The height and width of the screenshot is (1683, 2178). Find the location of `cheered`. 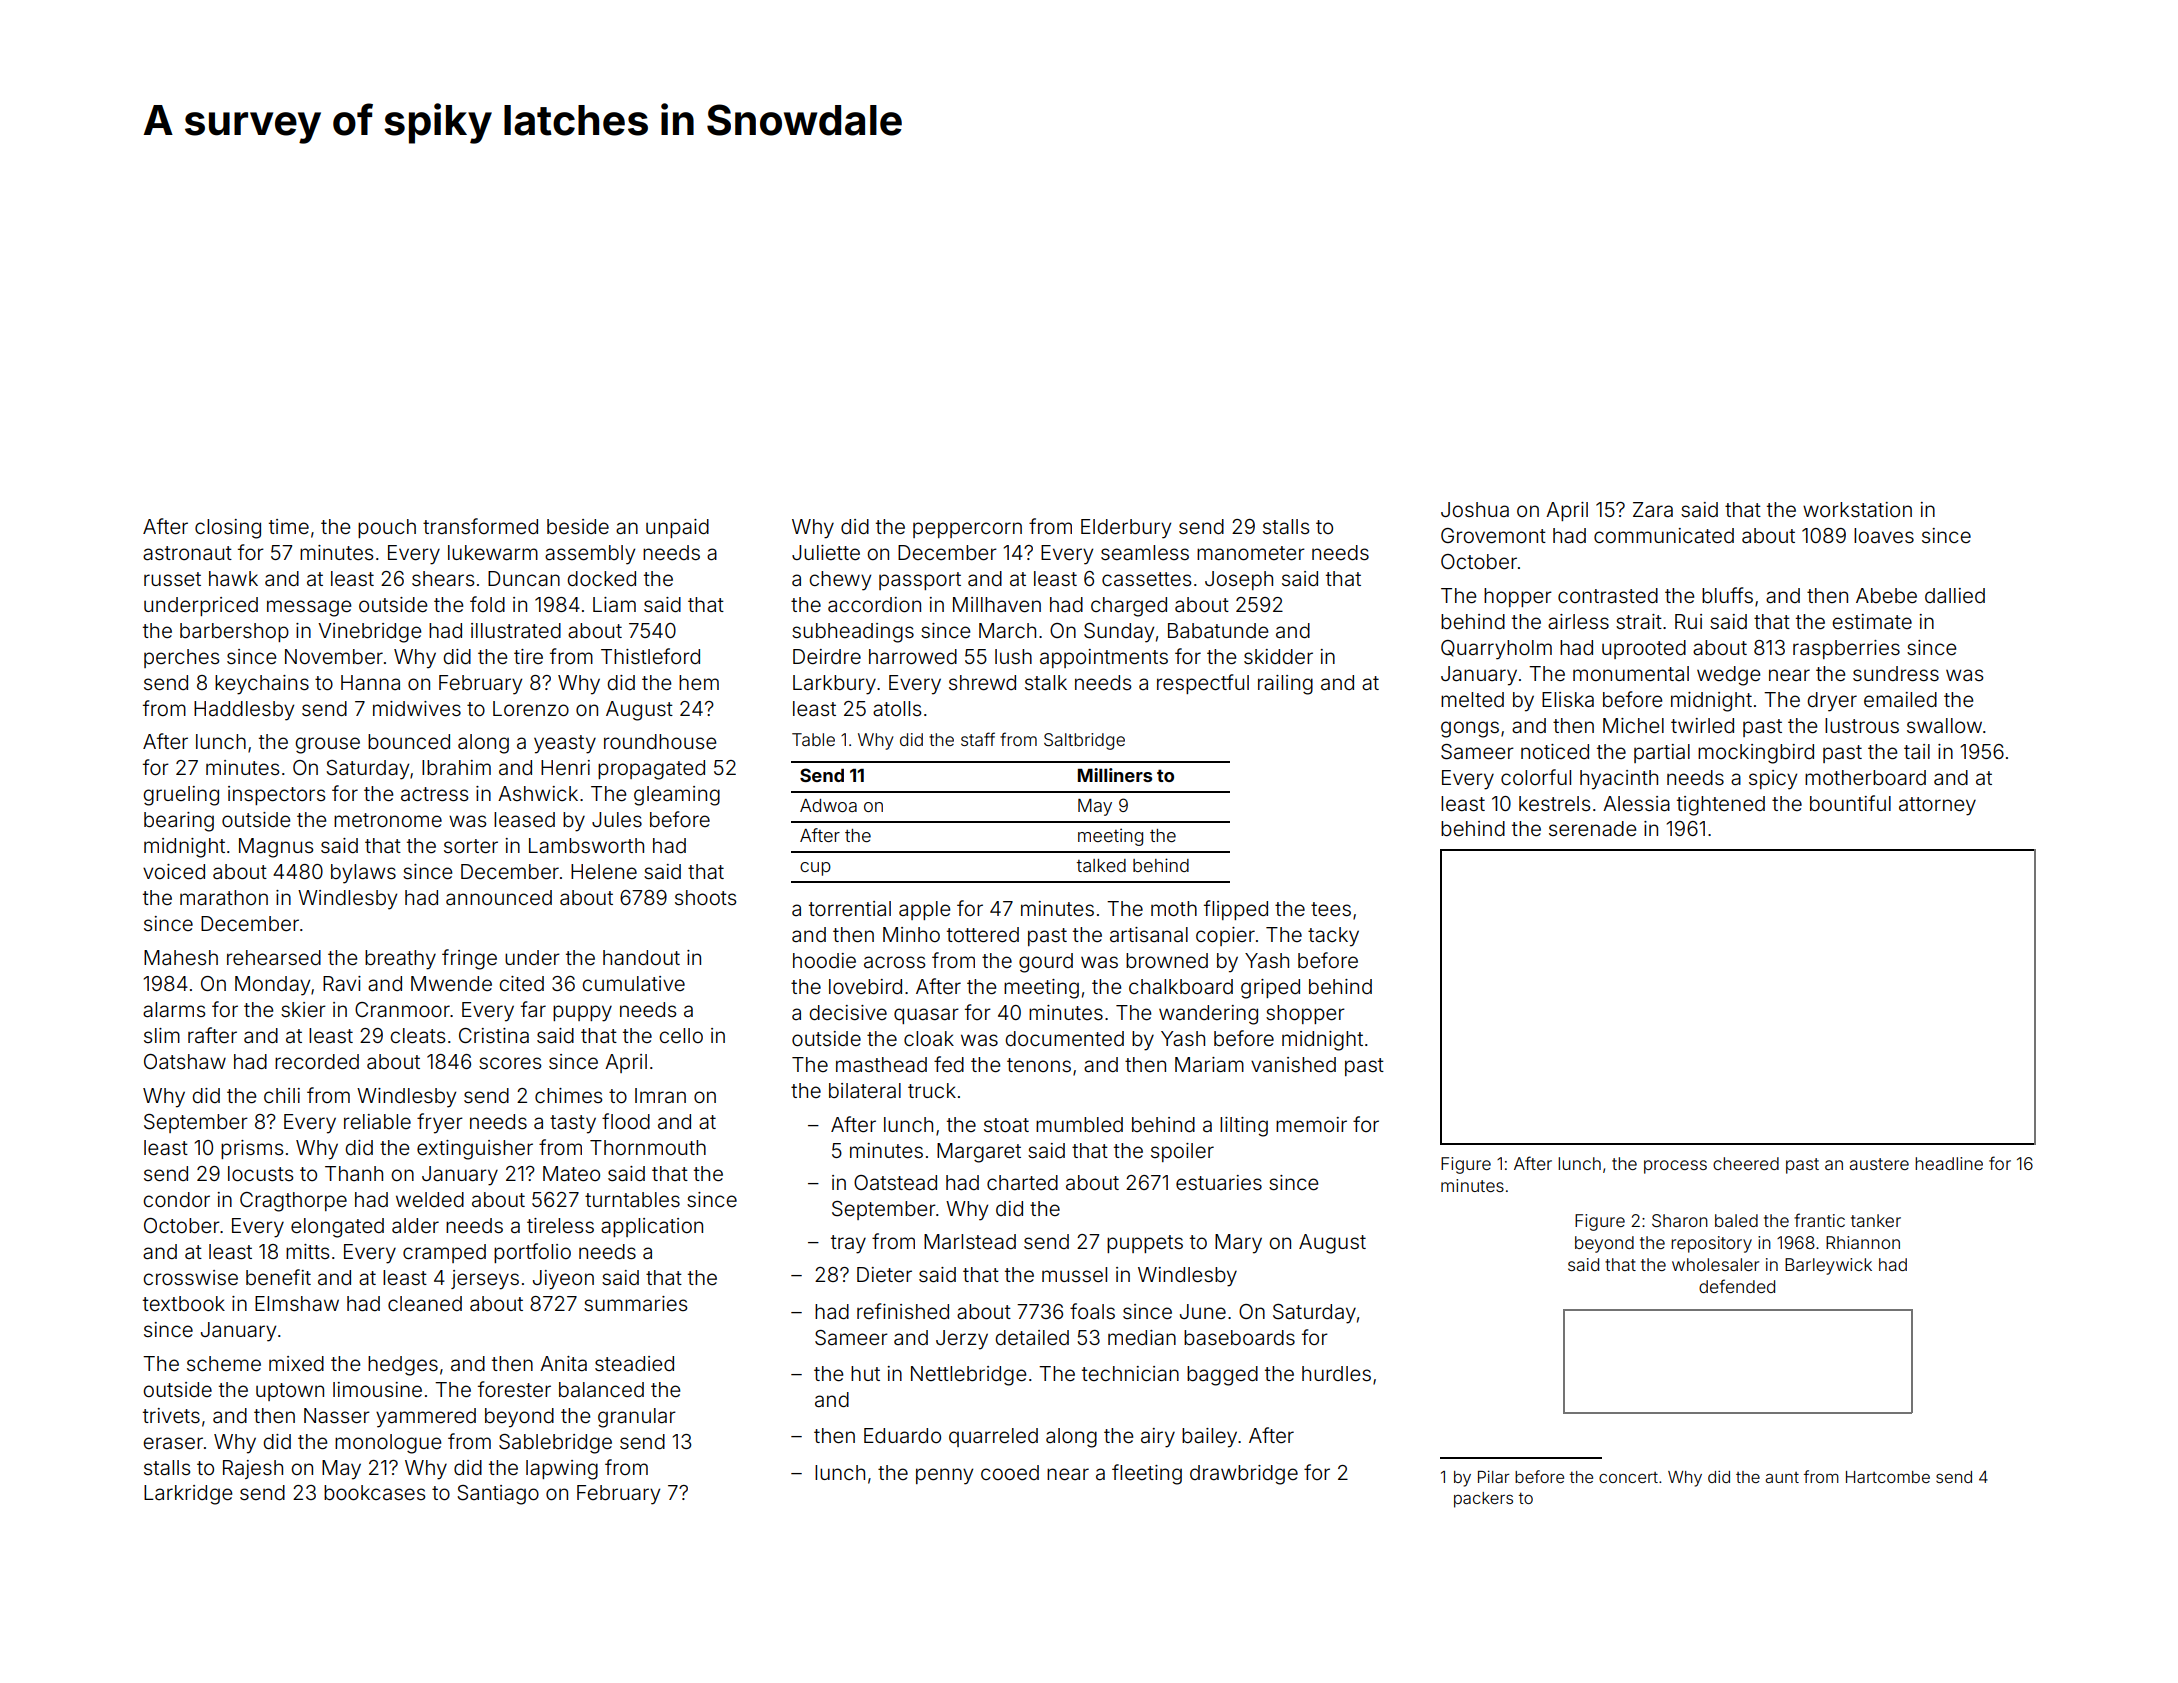

cheered is located at coordinates (1746, 1163).
